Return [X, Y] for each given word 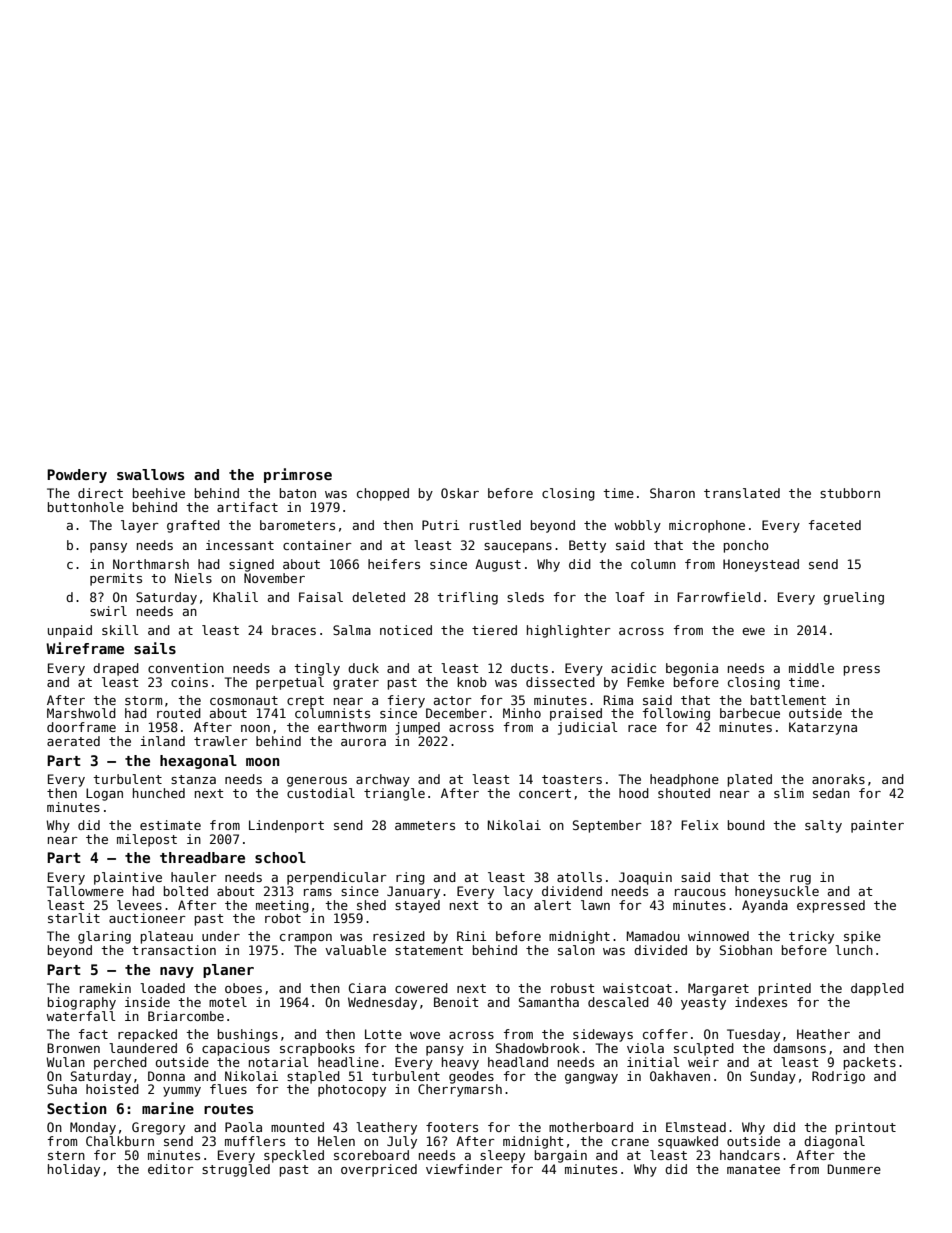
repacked [147, 1035]
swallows [150, 474]
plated [750, 780]
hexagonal [198, 762]
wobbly [637, 526]
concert [545, 793]
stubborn [850, 493]
